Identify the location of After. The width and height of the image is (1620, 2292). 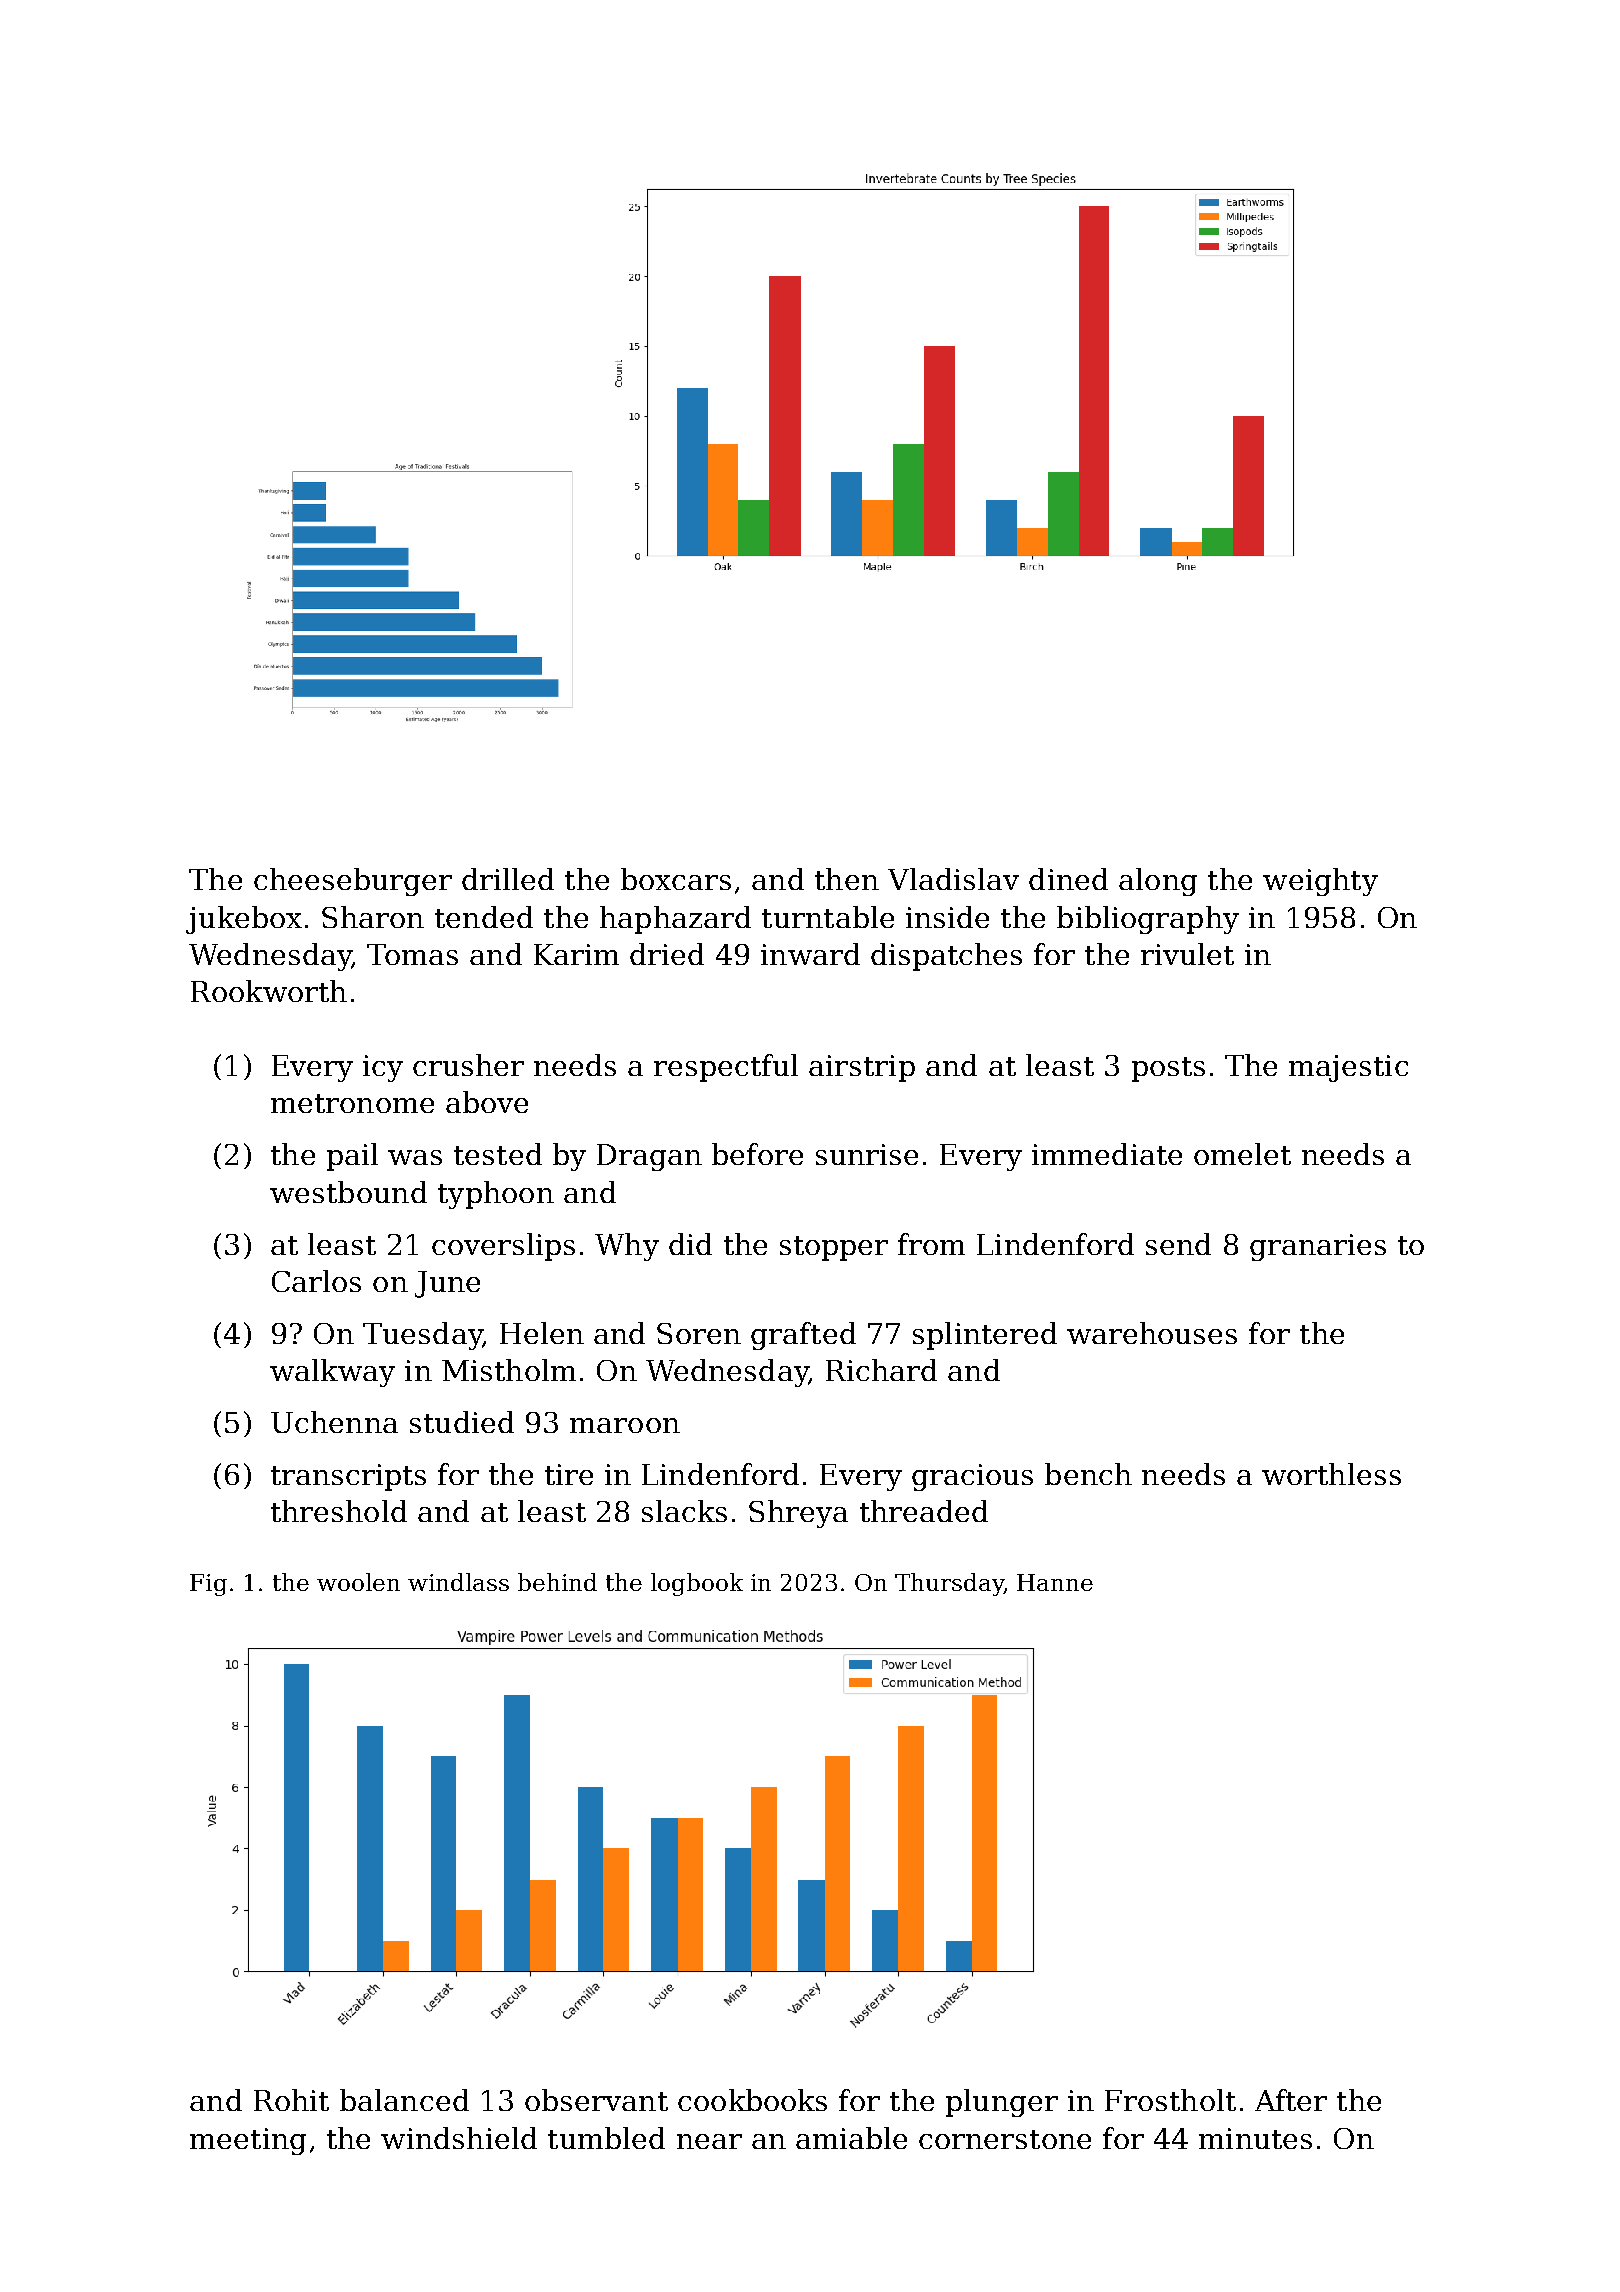
(1291, 2100).
